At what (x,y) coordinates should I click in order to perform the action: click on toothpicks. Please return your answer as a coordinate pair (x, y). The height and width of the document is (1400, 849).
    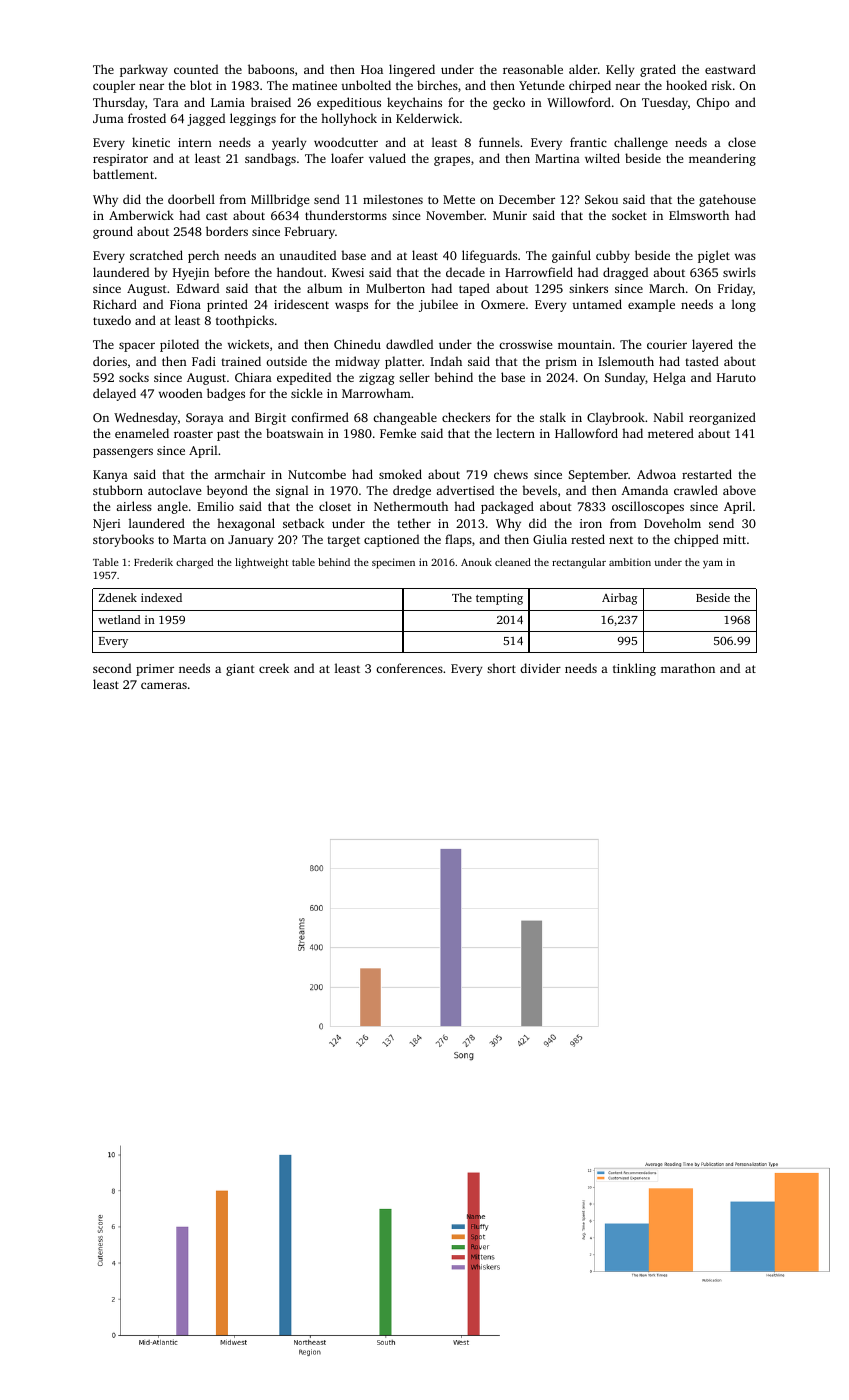
    Looking at the image, I should click on (245, 321).
